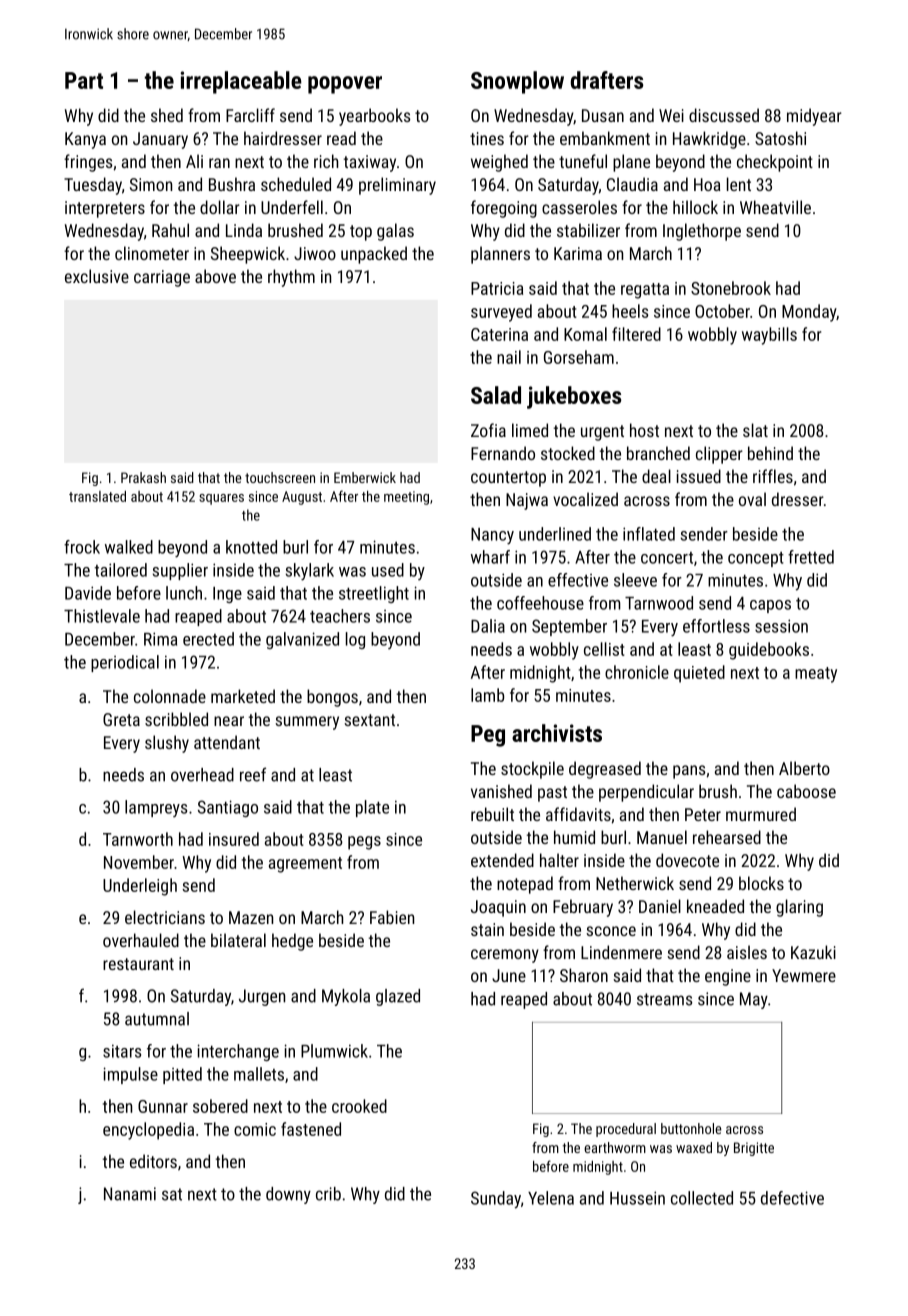 Image resolution: width=908 pixels, height=1316 pixels. I want to click on rhythm, so click(291, 278).
